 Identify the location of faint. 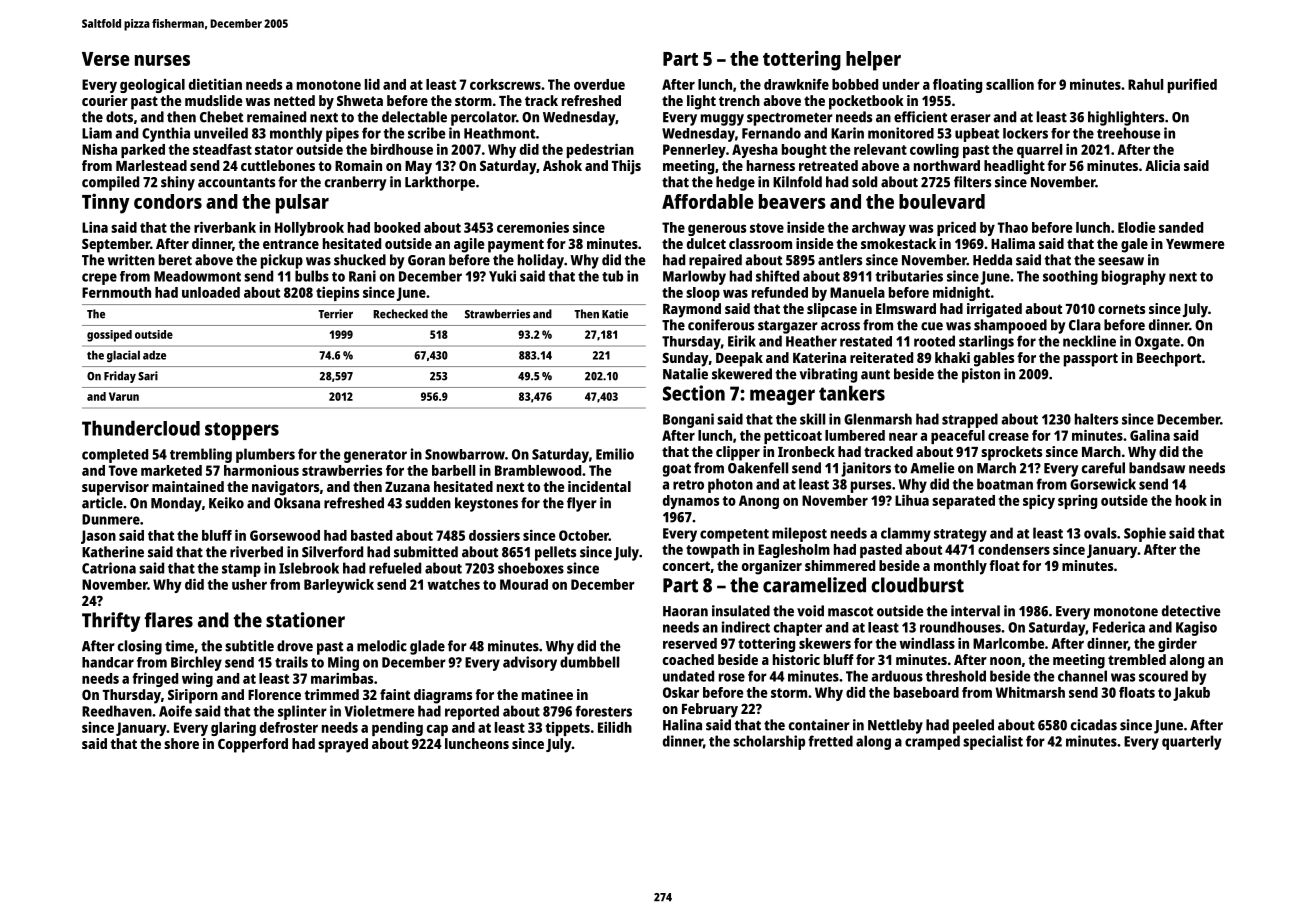
(395, 694).
